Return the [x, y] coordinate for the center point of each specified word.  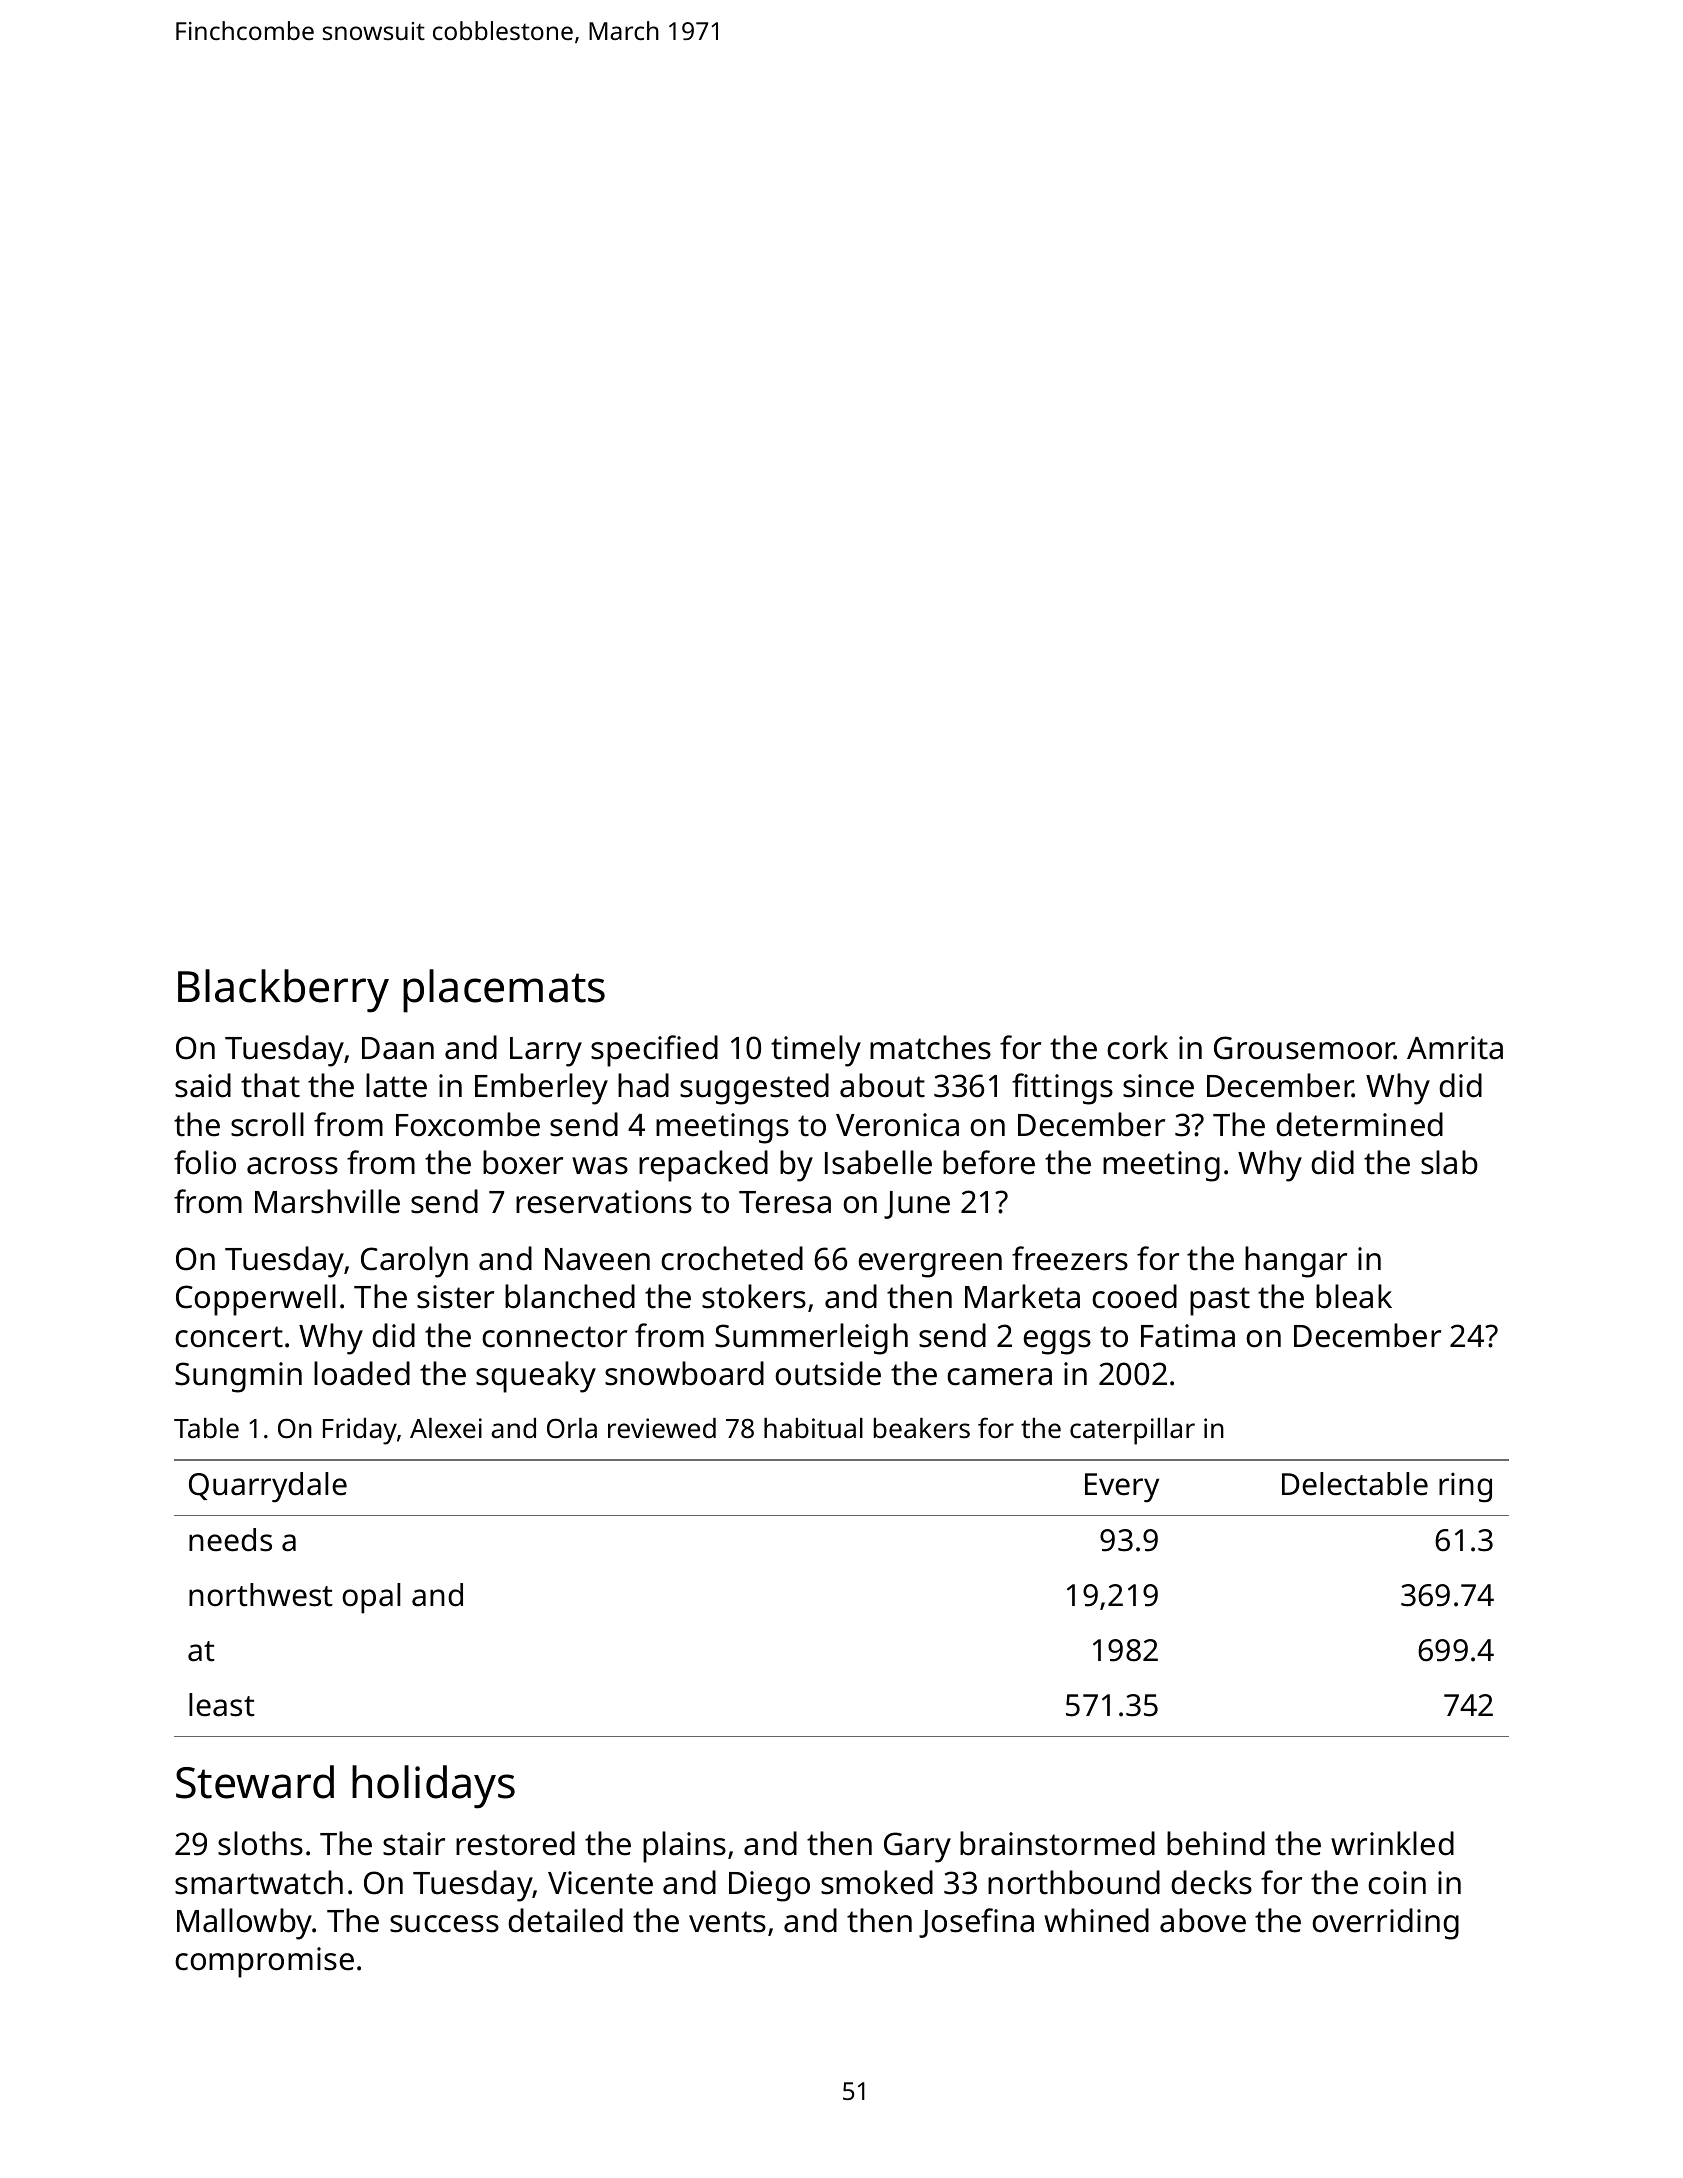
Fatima [1188, 1336]
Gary [917, 1847]
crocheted [732, 1258]
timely [816, 1051]
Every [1122, 1488]
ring [1465, 1487]
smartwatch [259, 1882]
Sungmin [238, 1377]
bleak [1354, 1296]
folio [205, 1162]
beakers [922, 1428]
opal [371, 1598]
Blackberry [283, 991]
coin [1397, 1883]
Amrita [1455, 1048]
